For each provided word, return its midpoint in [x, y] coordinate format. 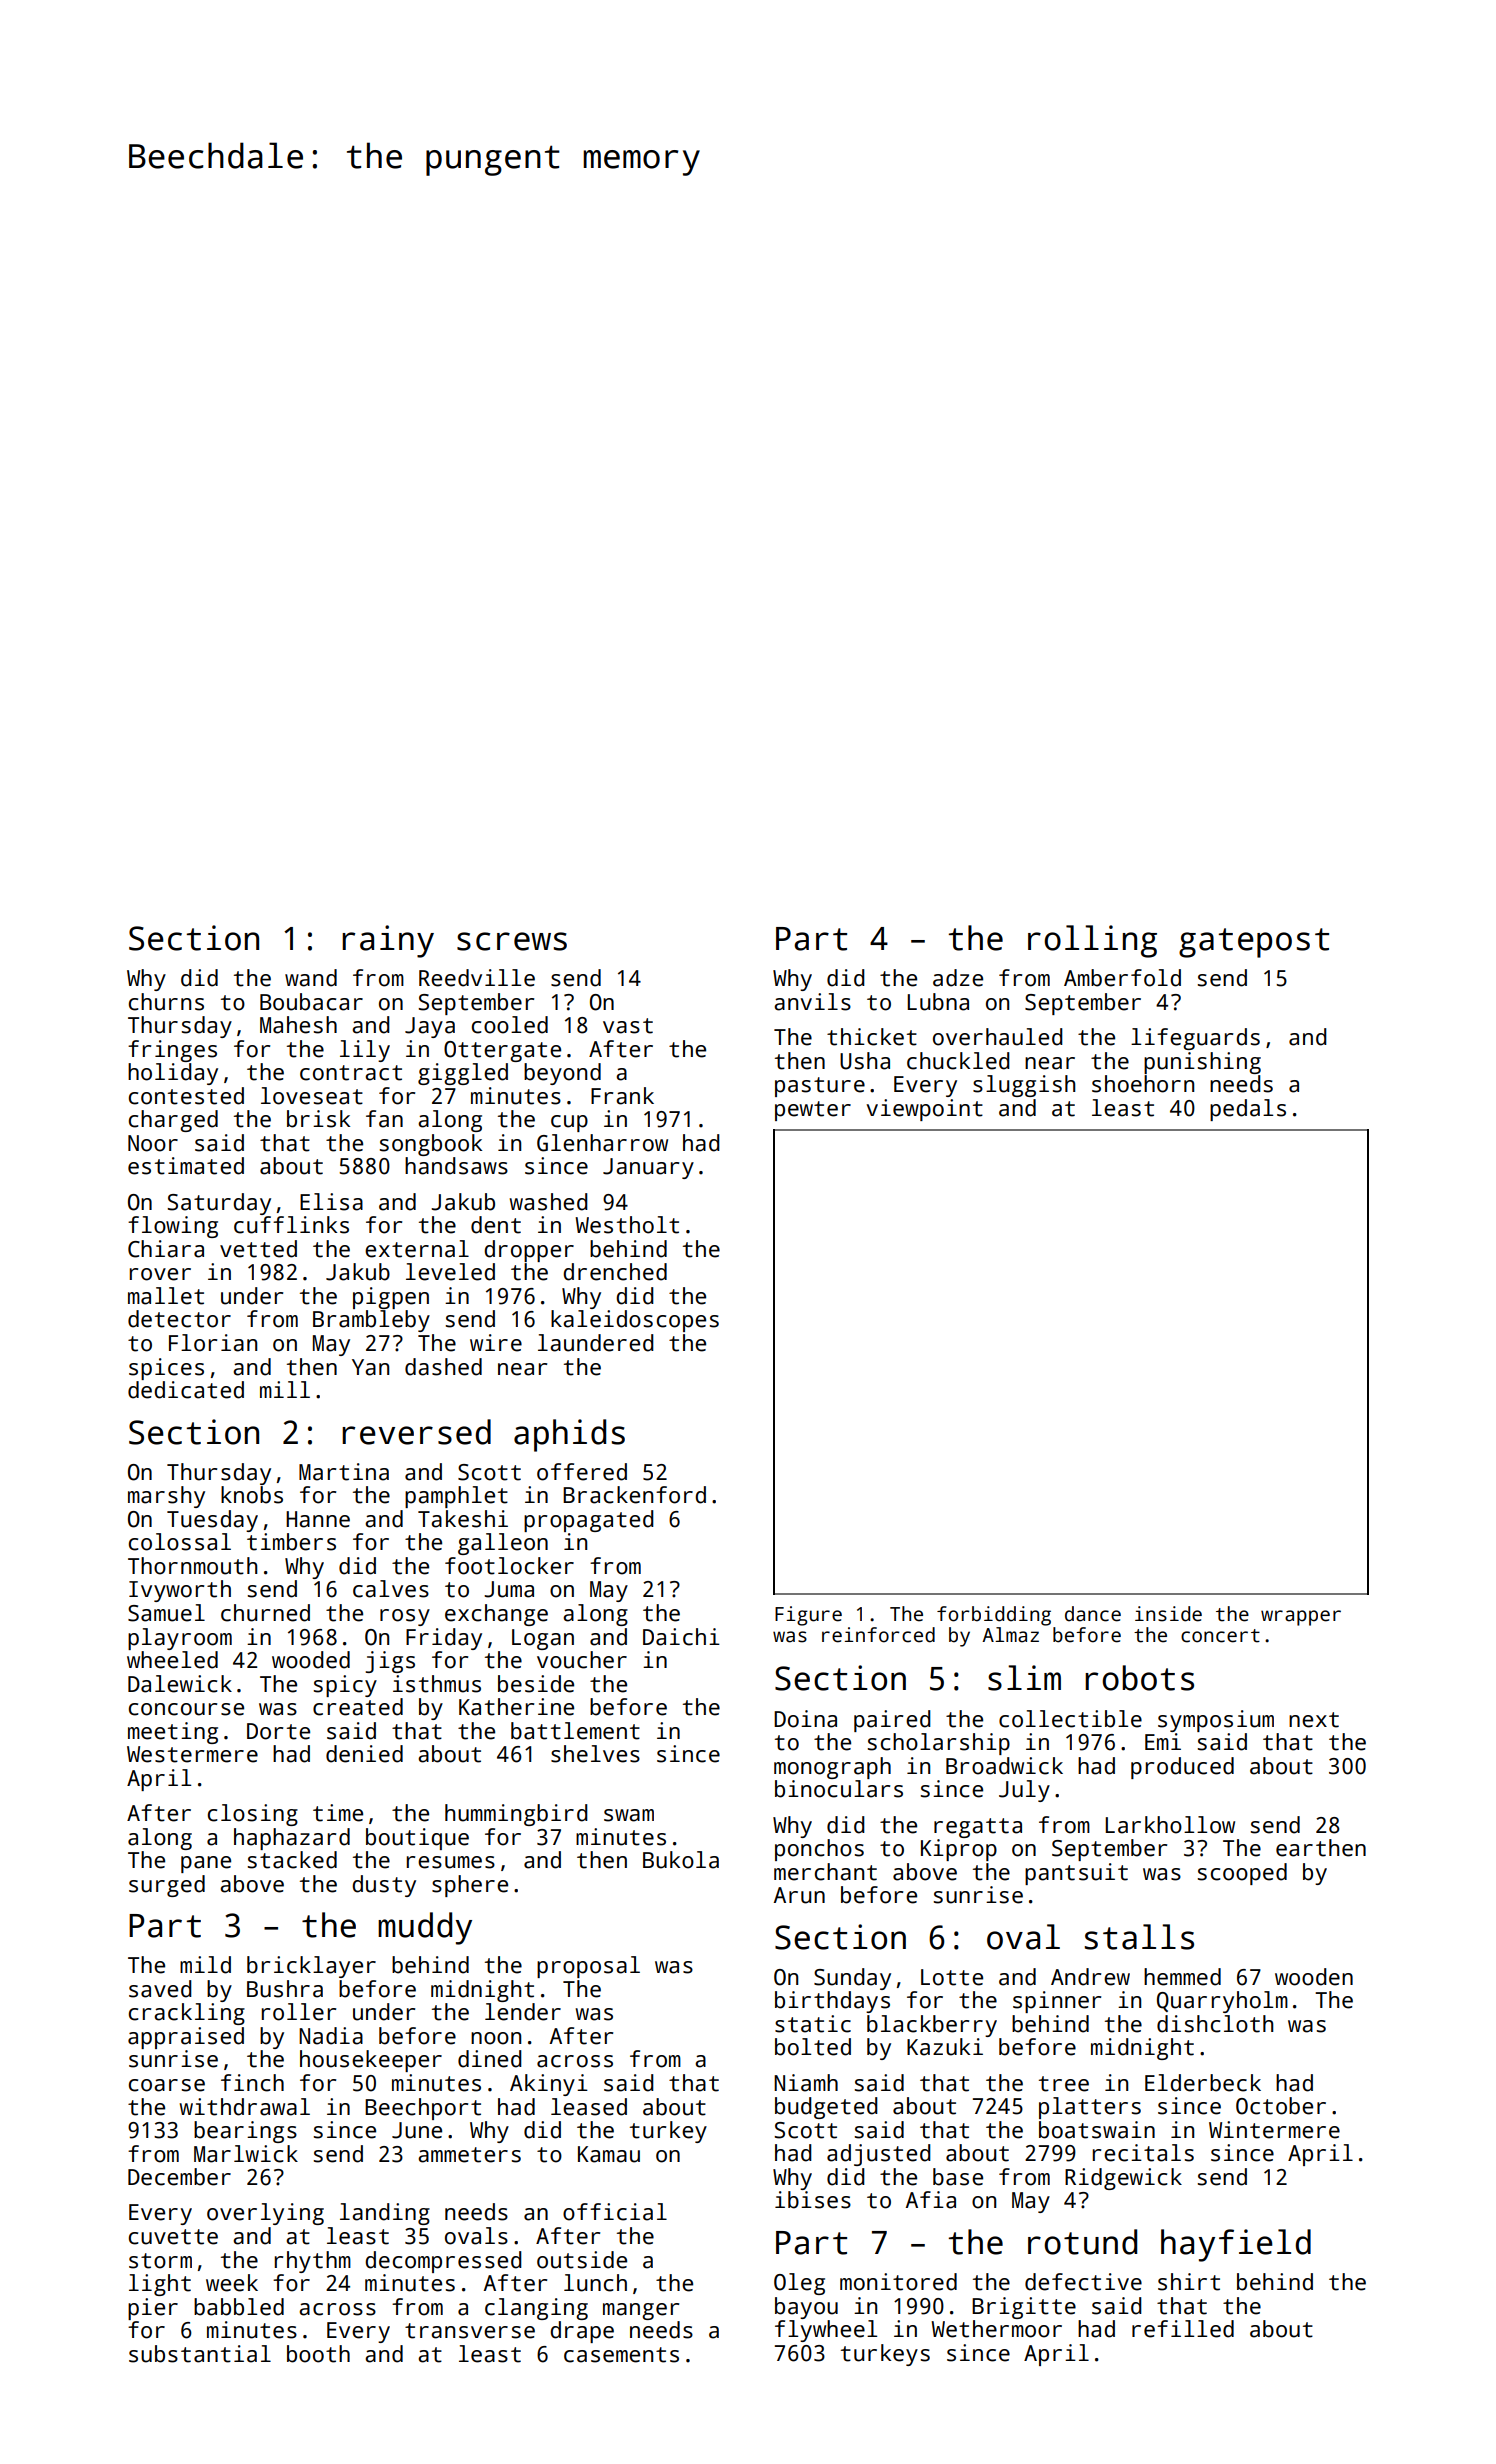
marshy [166, 1497]
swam [629, 1815]
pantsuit [1076, 1874]
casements [621, 2355]
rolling [1092, 941]
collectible [1070, 1719]
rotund [1082, 2242]
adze [958, 978]
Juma [509, 1589]
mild [205, 1965]
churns [166, 1002]
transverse [470, 2331]
